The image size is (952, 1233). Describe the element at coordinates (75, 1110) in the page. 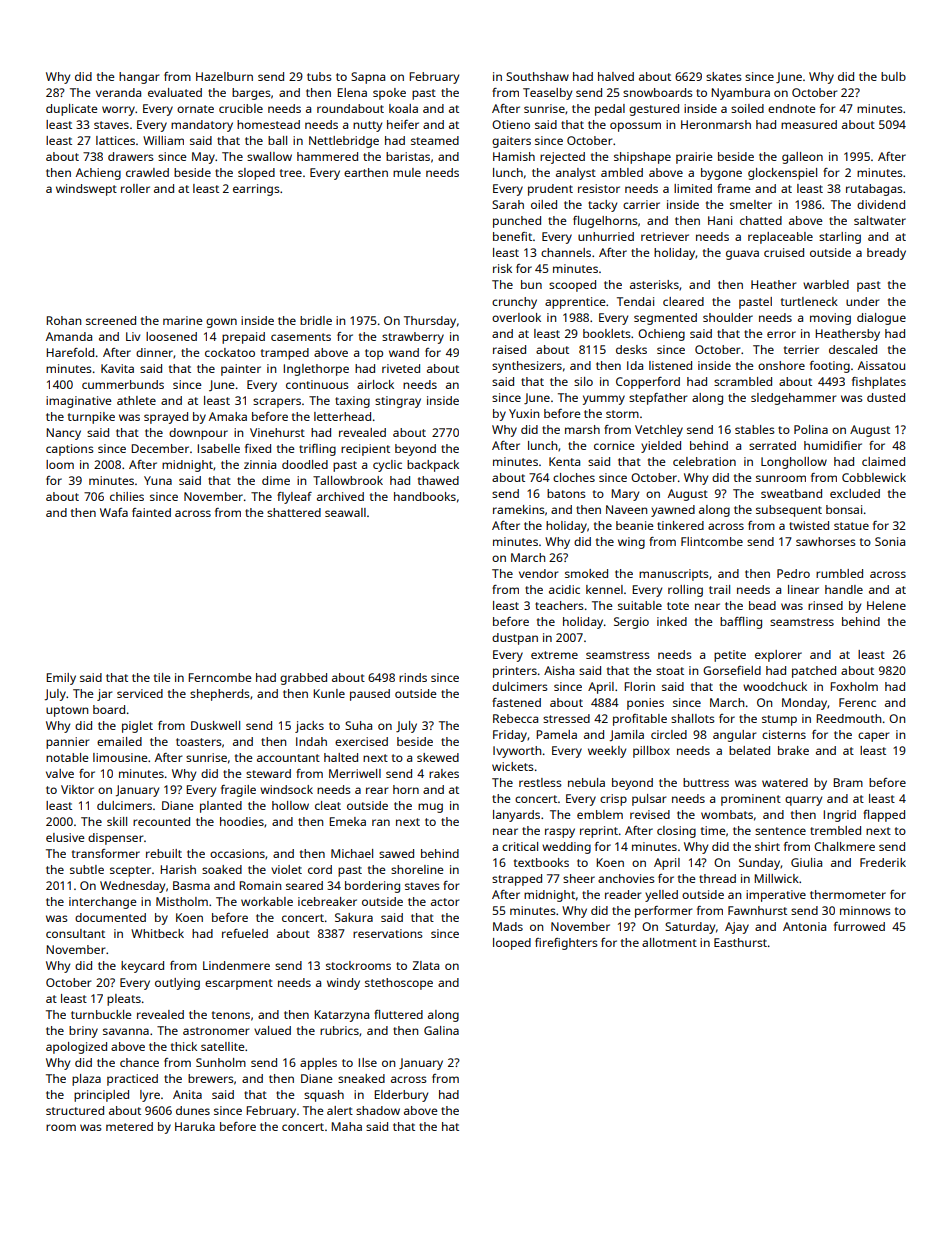

I see `structured` at that location.
